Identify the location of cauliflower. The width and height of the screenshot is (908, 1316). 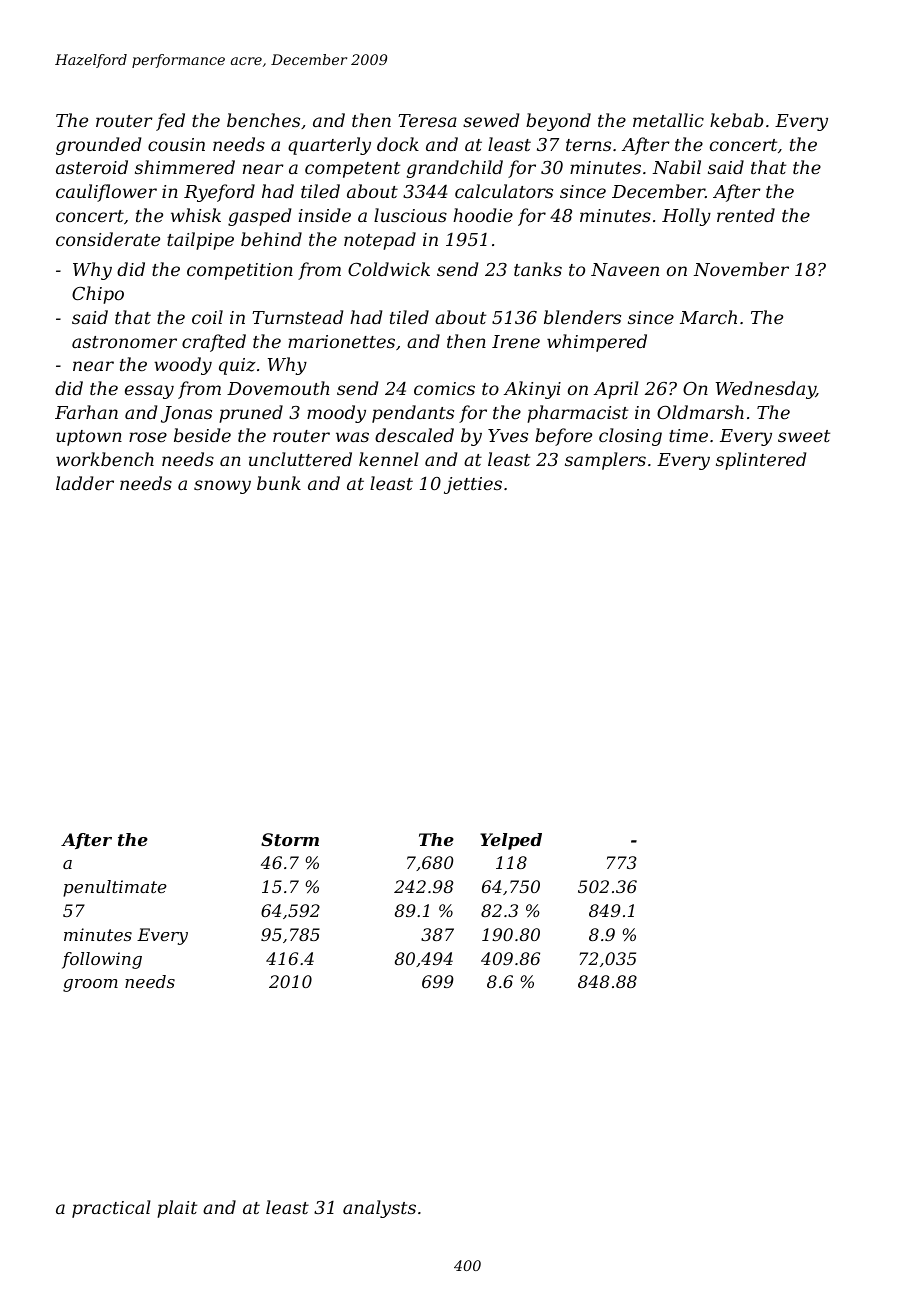
(106, 193).
